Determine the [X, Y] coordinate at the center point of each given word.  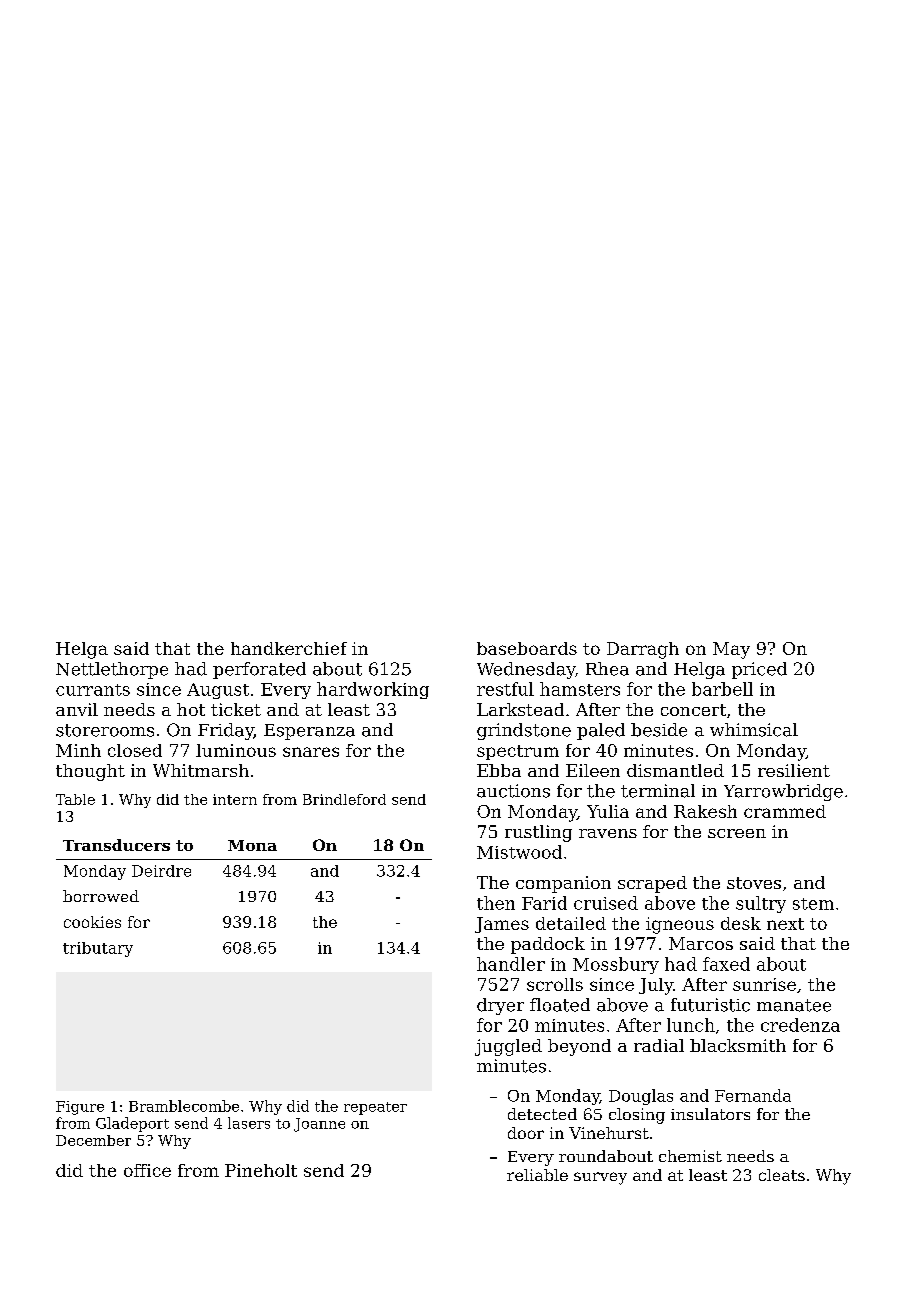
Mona [252, 845]
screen [737, 833]
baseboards [527, 648]
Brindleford [344, 799]
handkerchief [289, 648]
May [731, 650]
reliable [537, 1175]
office [147, 1170]
